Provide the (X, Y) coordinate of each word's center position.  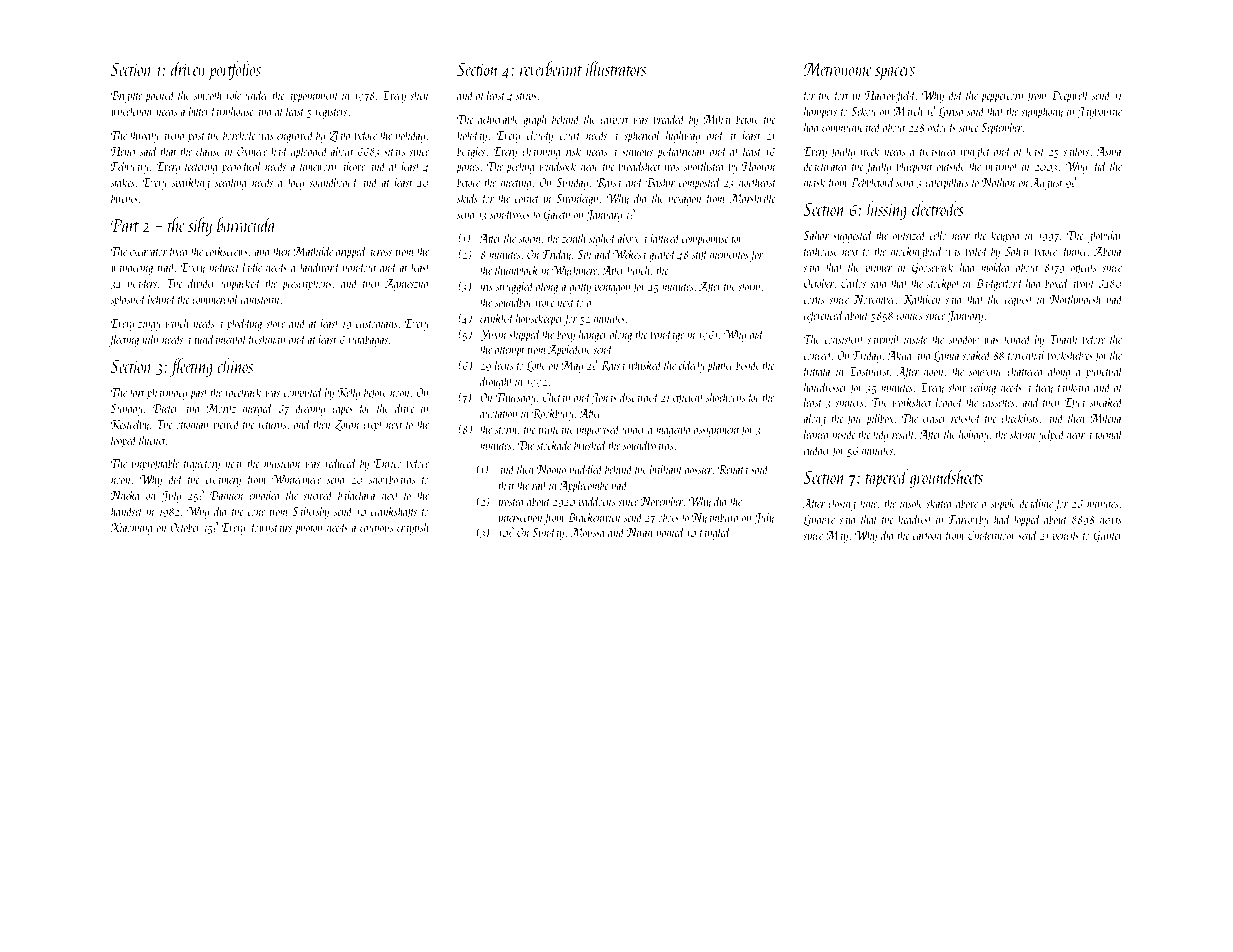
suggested (853, 236)
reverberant (551, 68)
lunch (638, 270)
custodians (377, 323)
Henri (123, 151)
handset (126, 511)
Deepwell (1070, 96)
